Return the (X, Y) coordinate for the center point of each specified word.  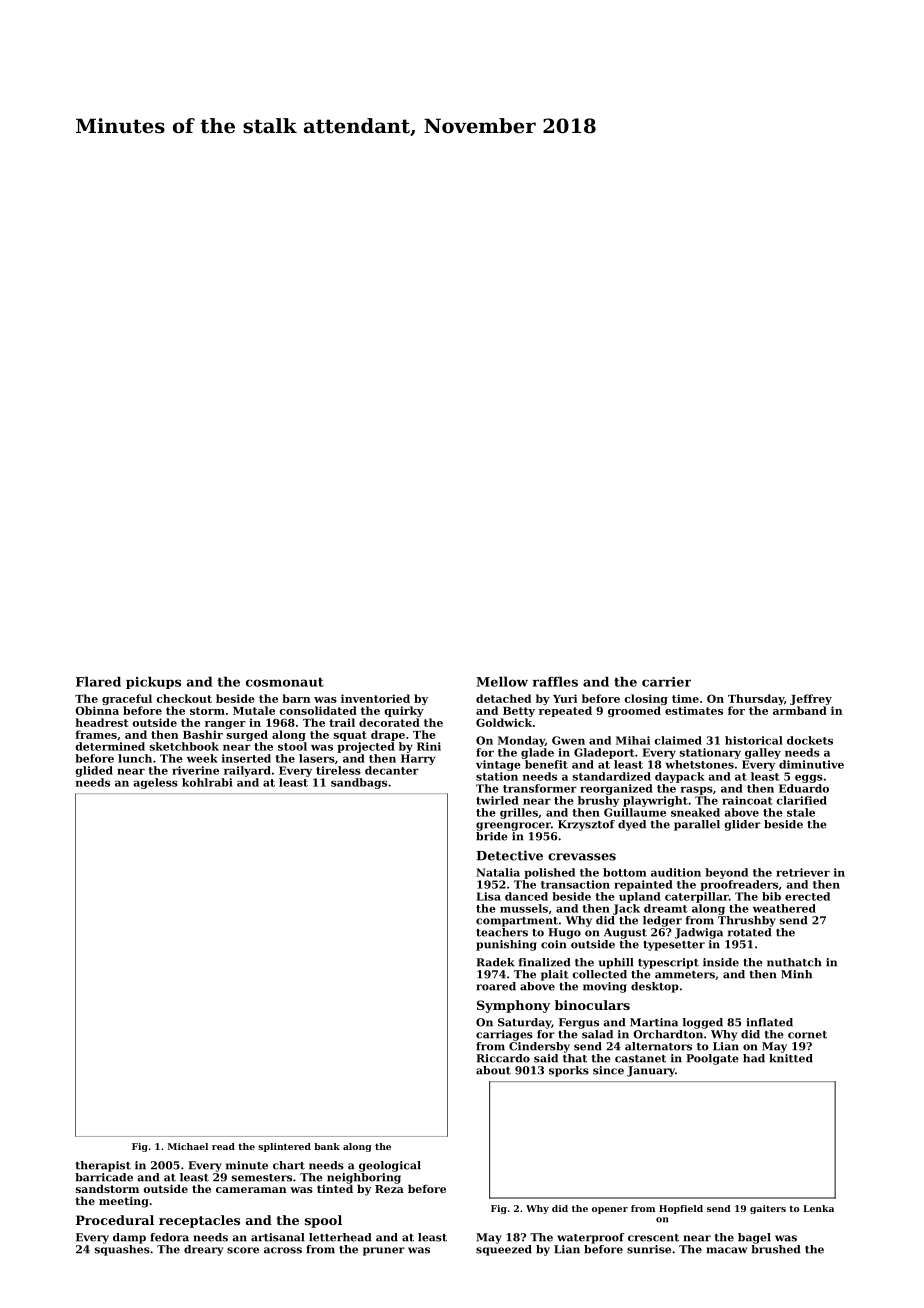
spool (323, 1221)
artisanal (277, 1237)
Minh (796, 974)
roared (496, 986)
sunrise (649, 1249)
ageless (156, 783)
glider (742, 825)
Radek (495, 962)
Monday (521, 741)
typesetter (674, 946)
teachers (502, 932)
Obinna (97, 710)
